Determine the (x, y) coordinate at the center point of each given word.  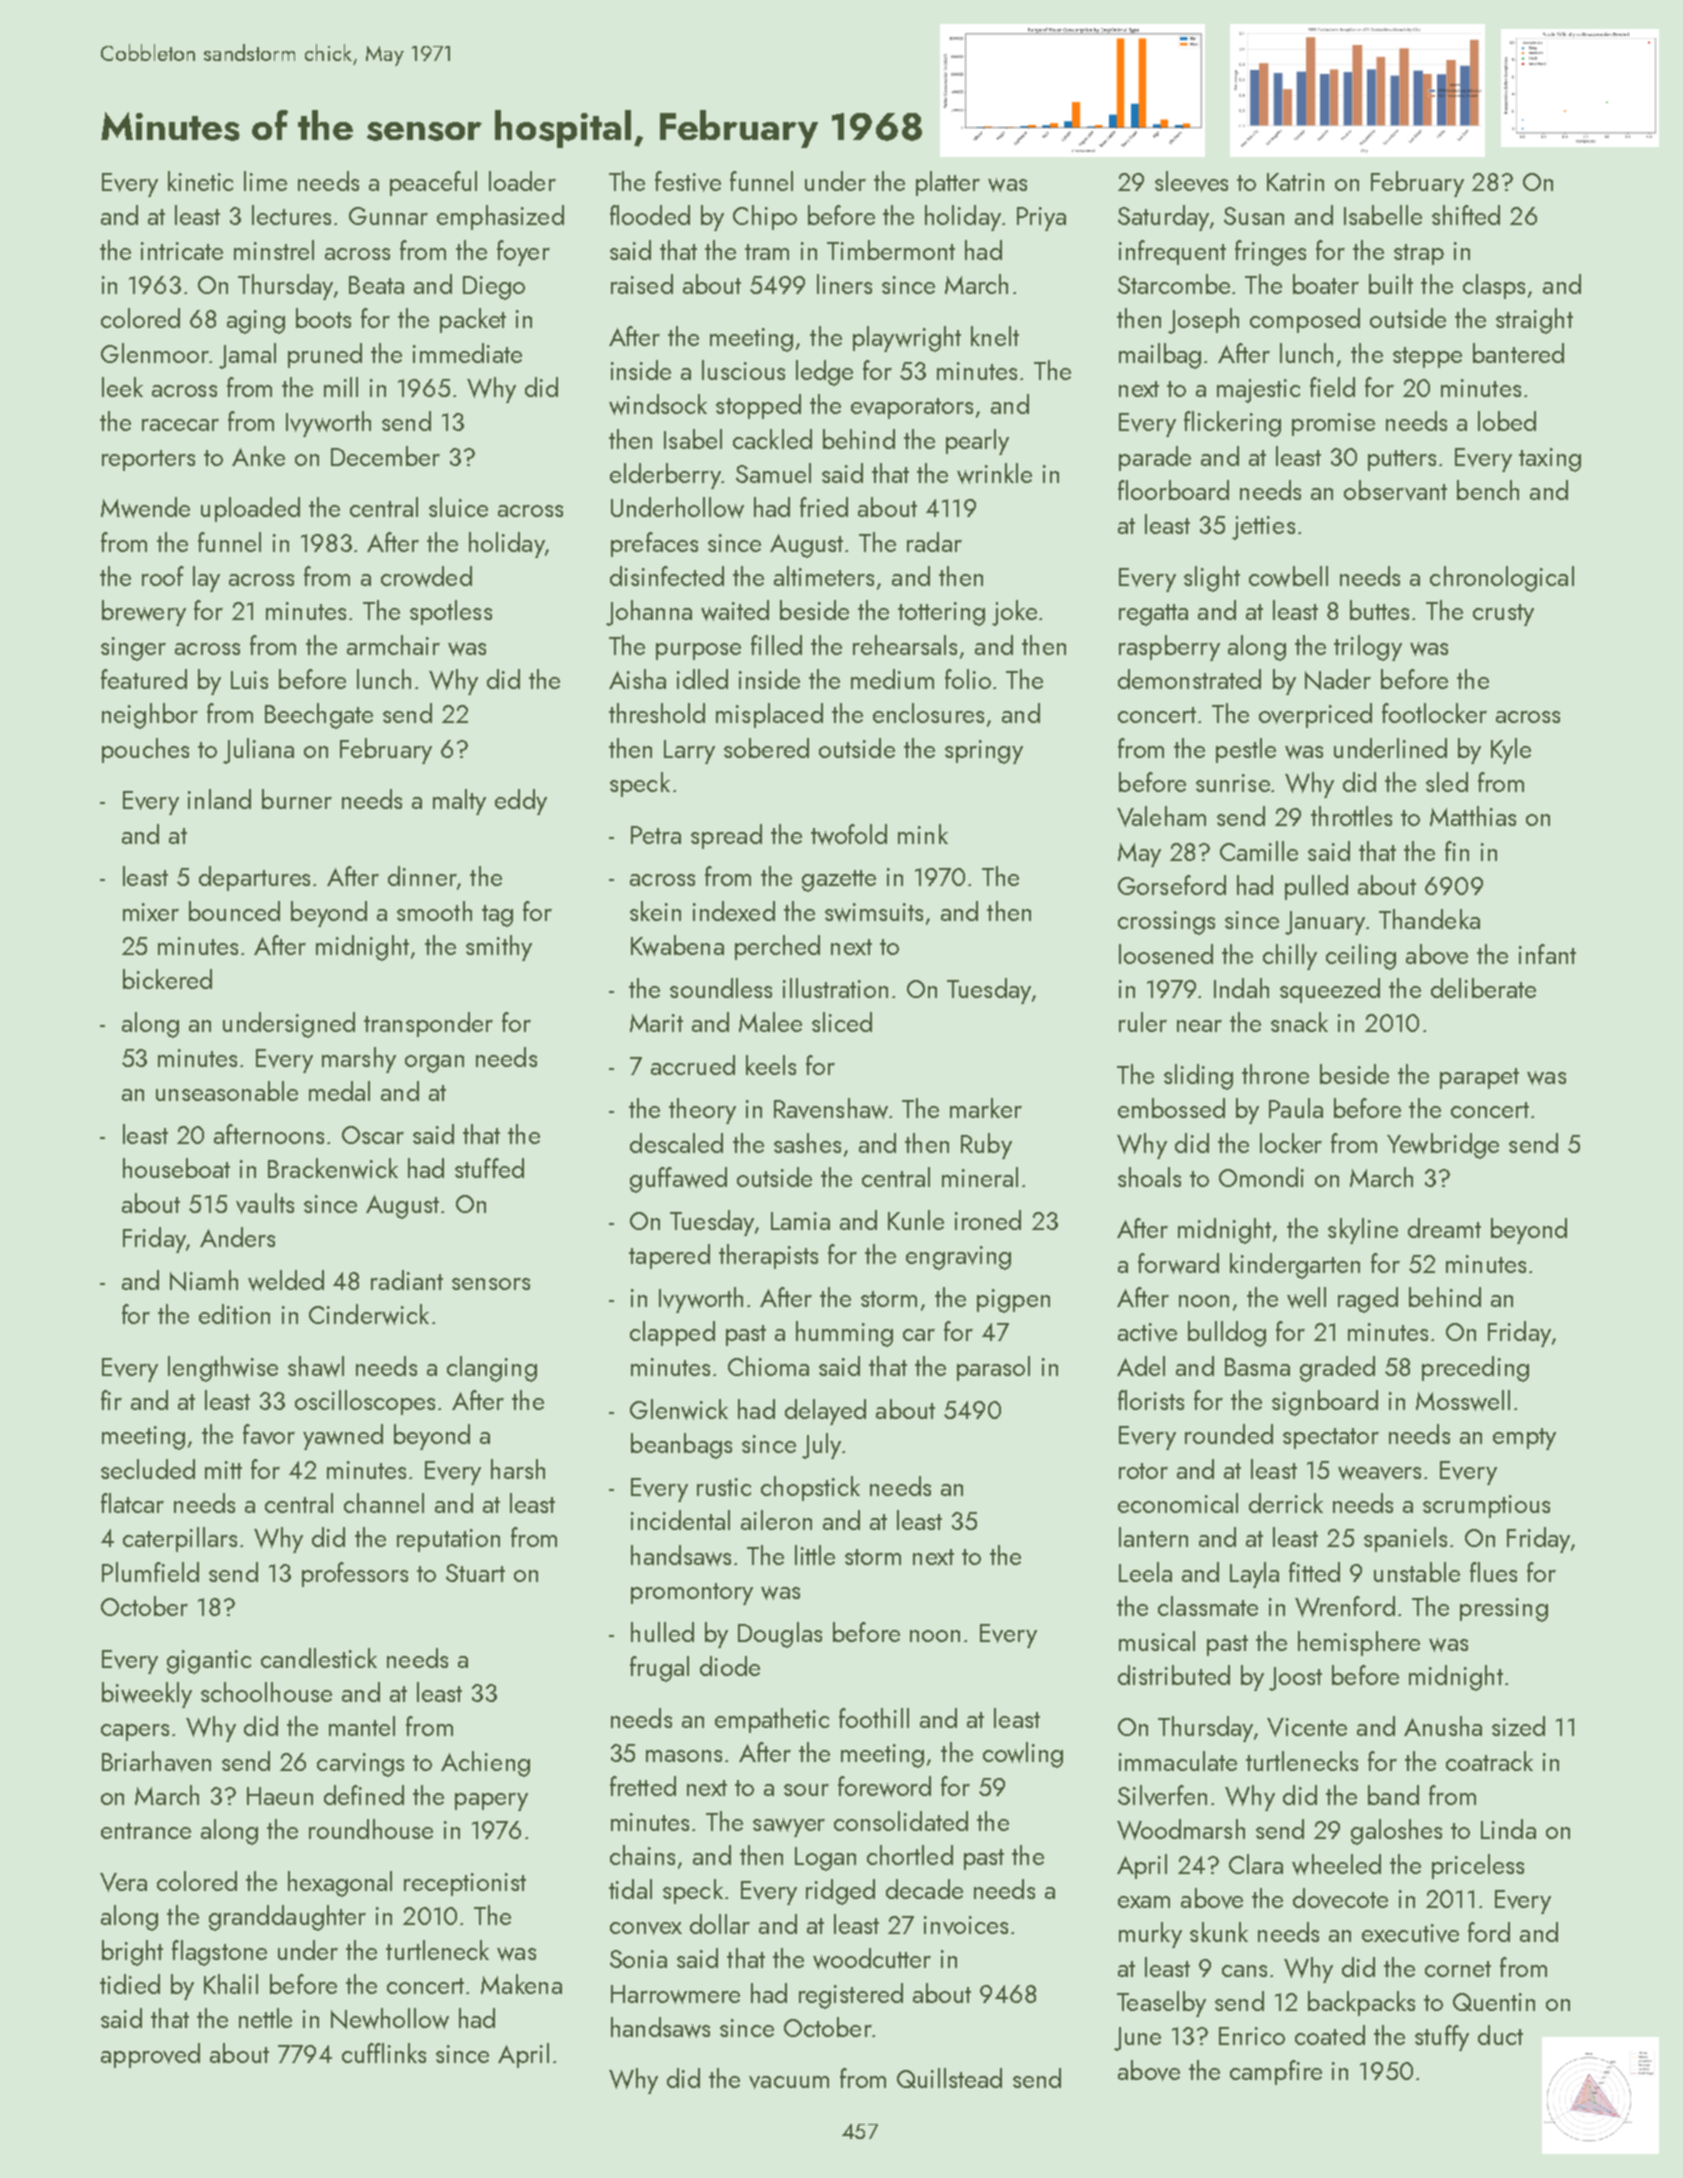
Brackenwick (333, 1168)
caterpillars (180, 1539)
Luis (249, 680)
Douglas (780, 1635)
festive (688, 181)
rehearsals (905, 645)
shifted (1466, 215)
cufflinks (384, 2053)
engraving (958, 1258)
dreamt (1444, 1228)
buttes (1379, 610)
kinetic (200, 181)
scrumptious (1486, 1506)
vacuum (789, 2082)
